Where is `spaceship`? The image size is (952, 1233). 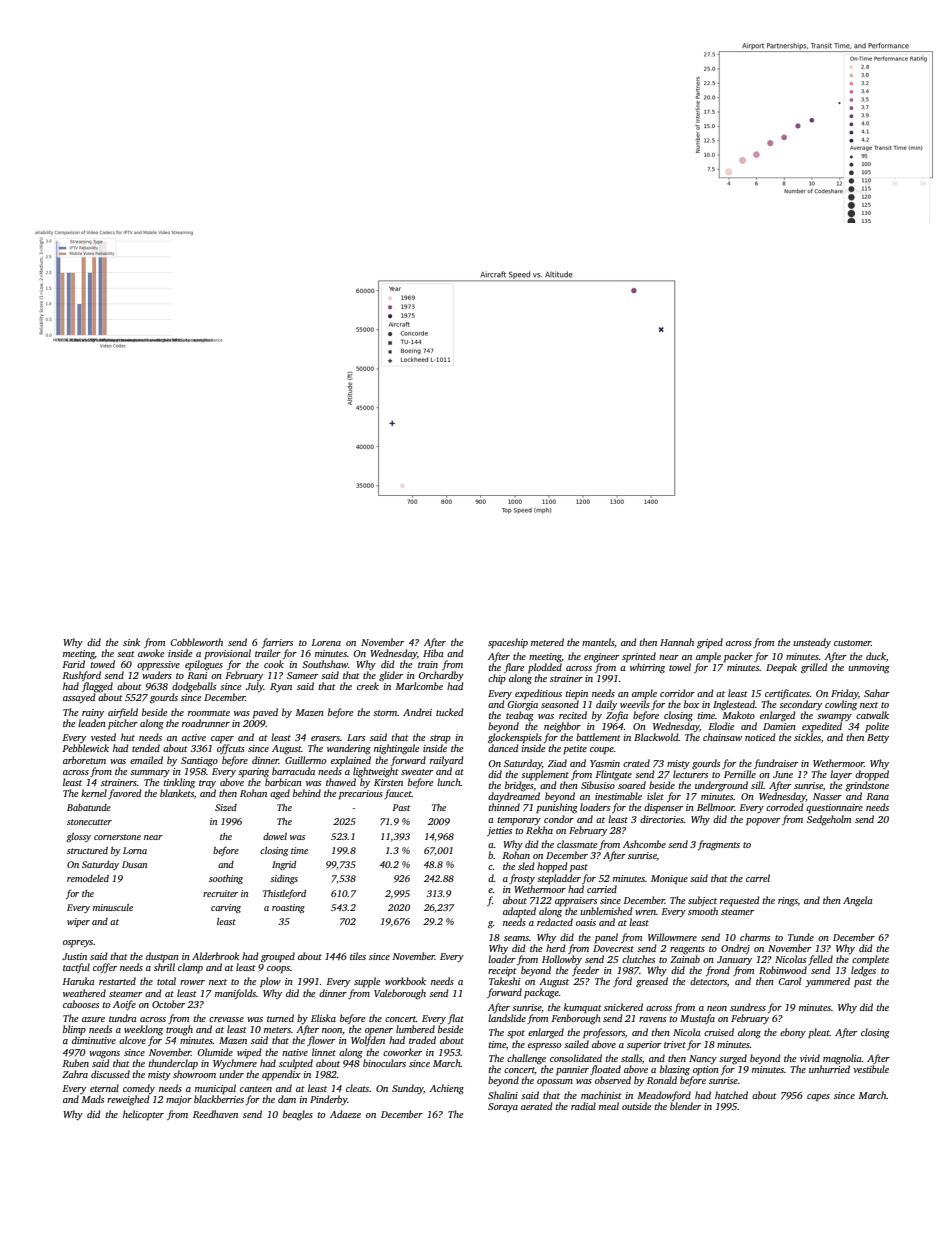 spaceship is located at coordinates (508, 643).
